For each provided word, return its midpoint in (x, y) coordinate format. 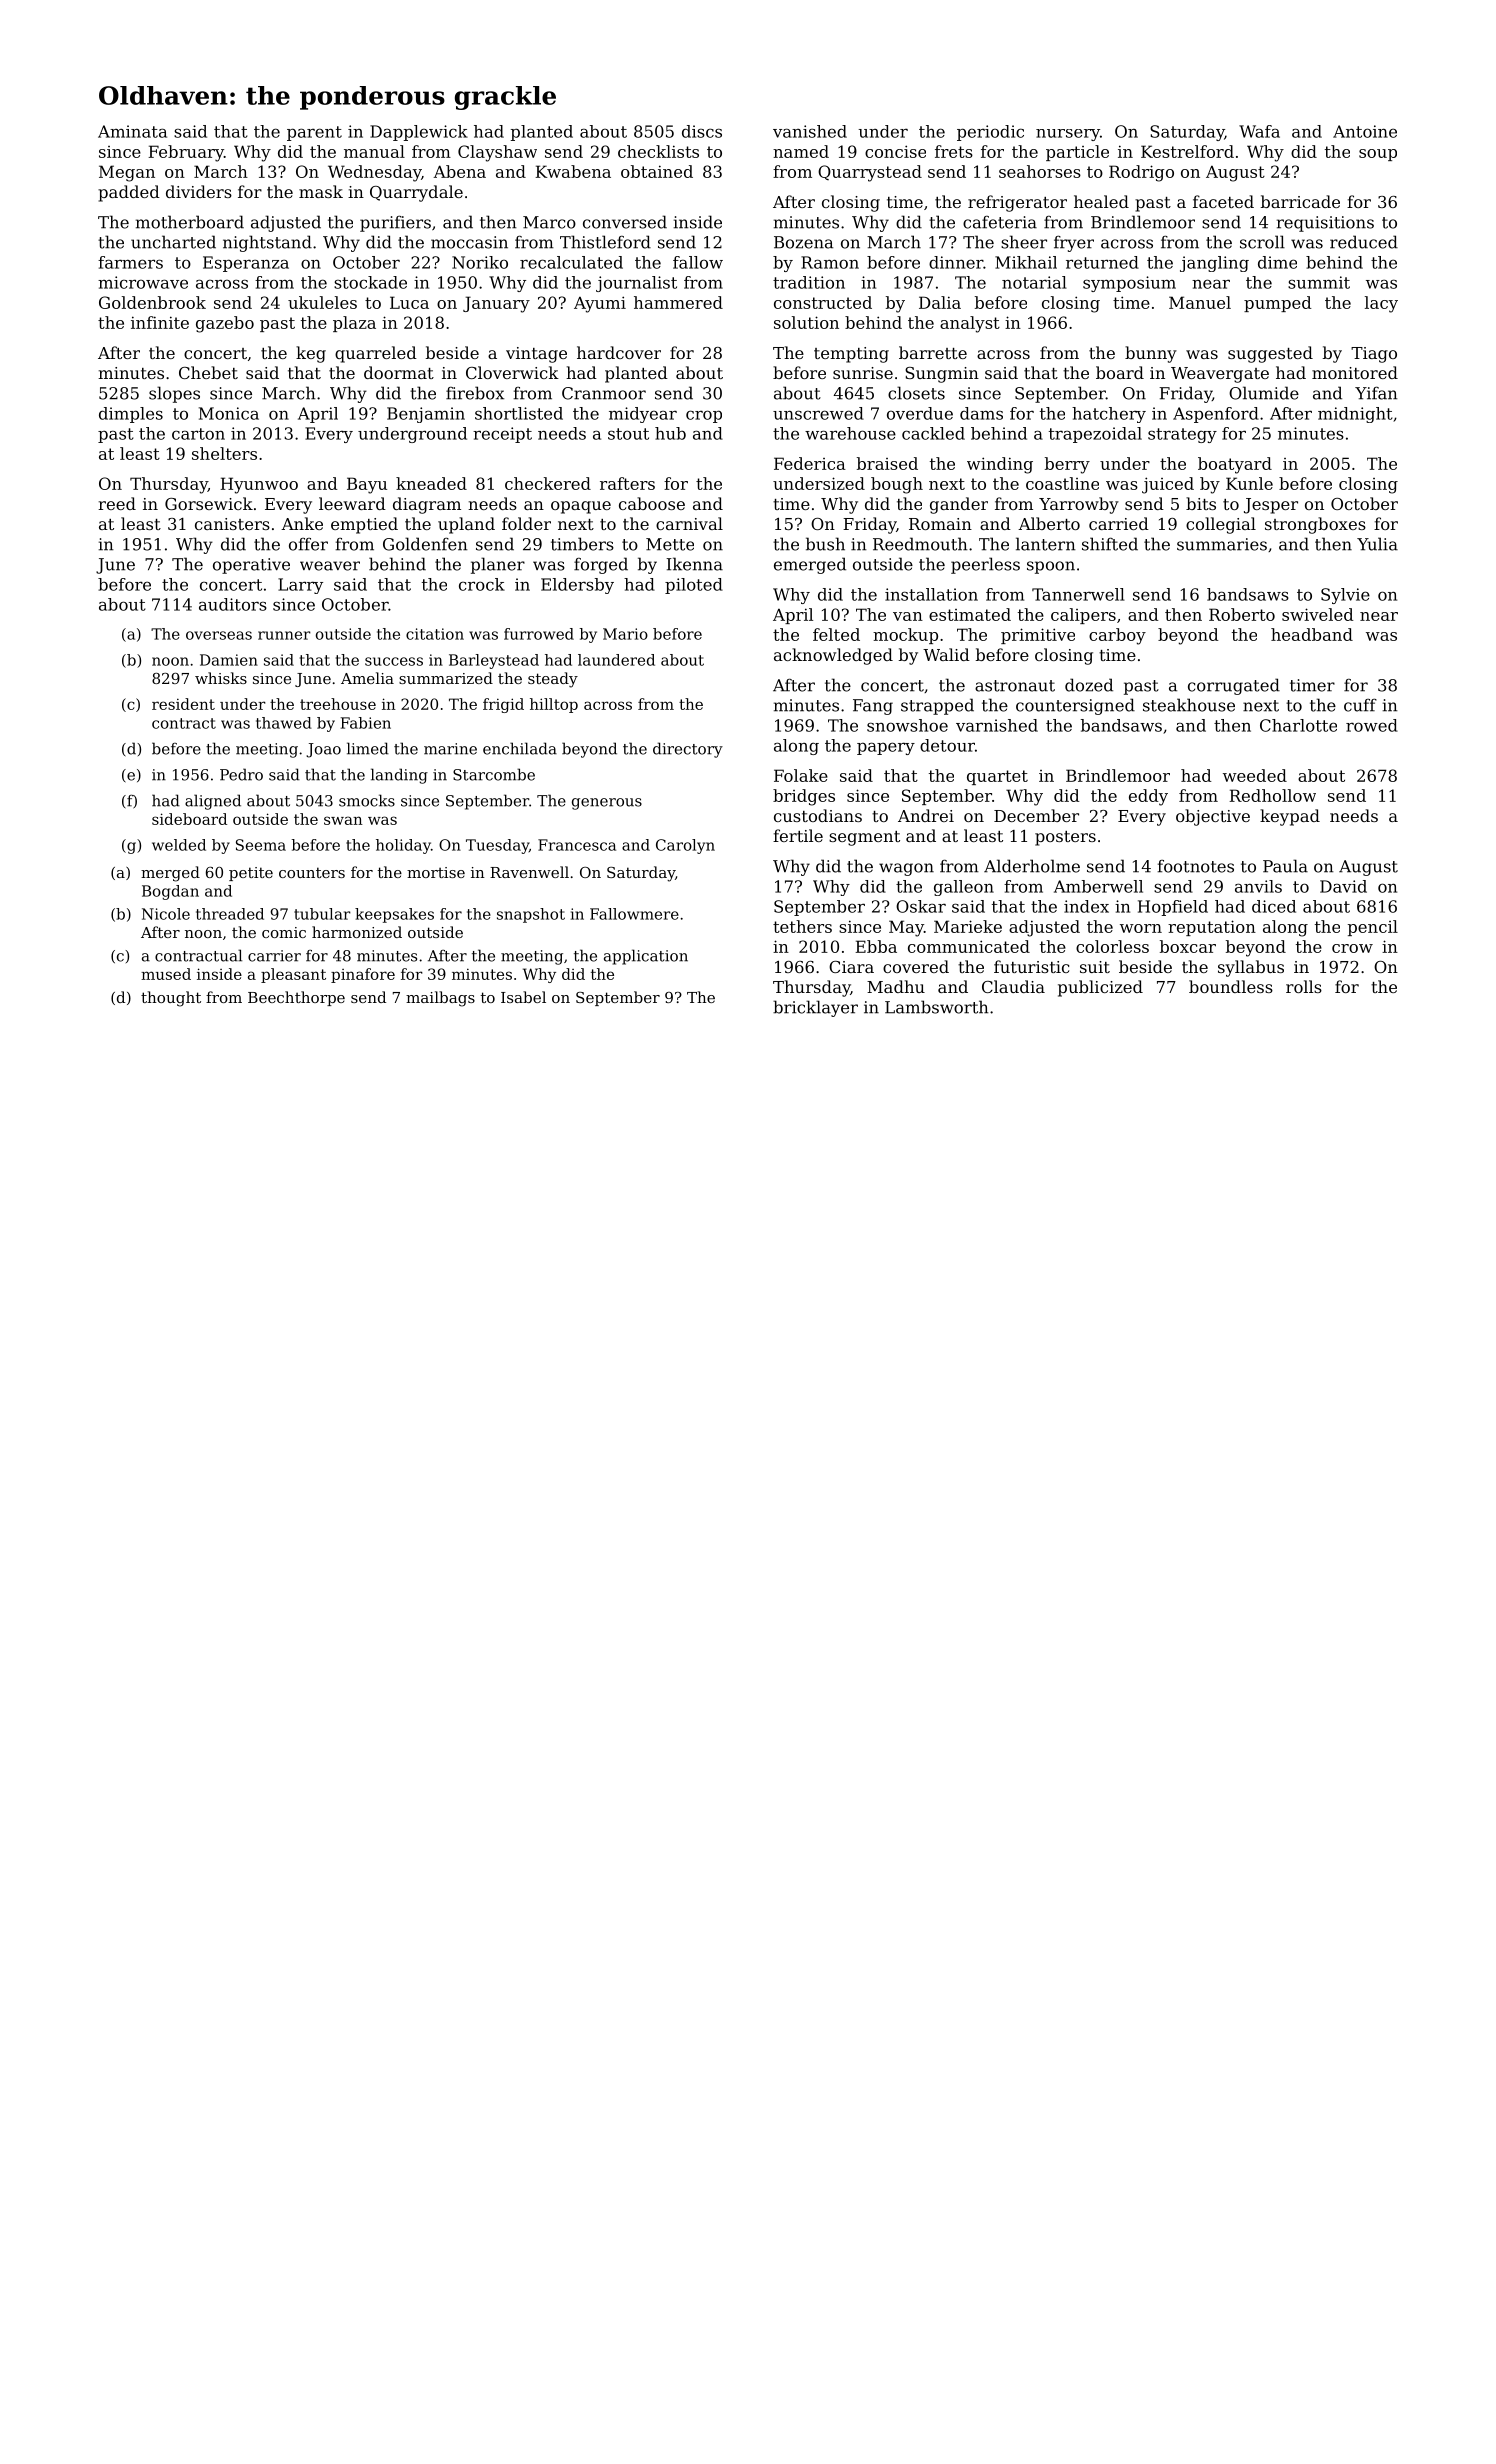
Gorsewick (209, 503)
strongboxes (1315, 525)
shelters (224, 453)
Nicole (166, 914)
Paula (1285, 866)
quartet (997, 777)
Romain (940, 524)
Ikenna (694, 564)
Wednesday (374, 173)
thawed (284, 723)
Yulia (1377, 544)
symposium (1129, 284)
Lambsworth (937, 1007)
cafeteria (1000, 222)
